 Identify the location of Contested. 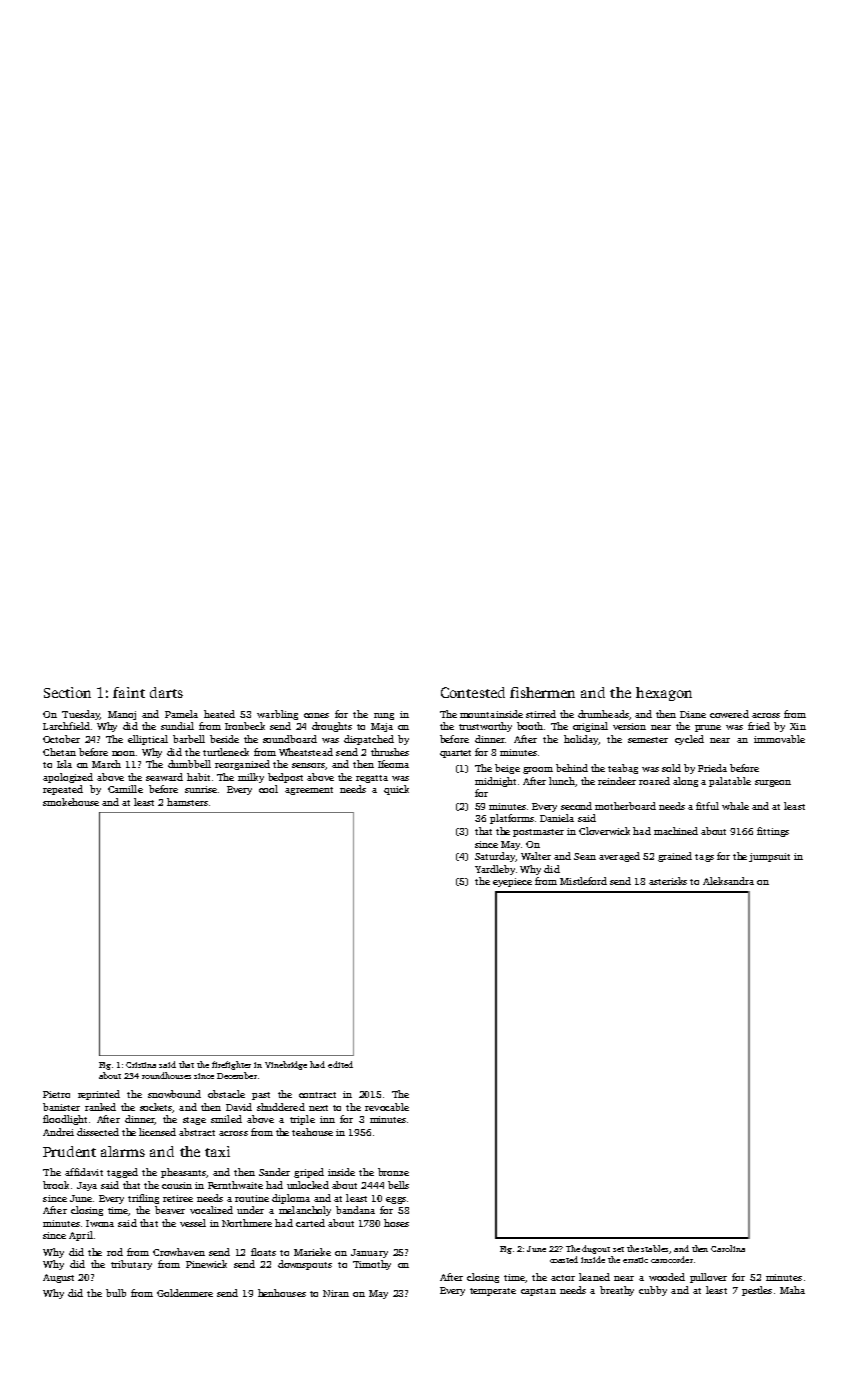
(473, 692).
